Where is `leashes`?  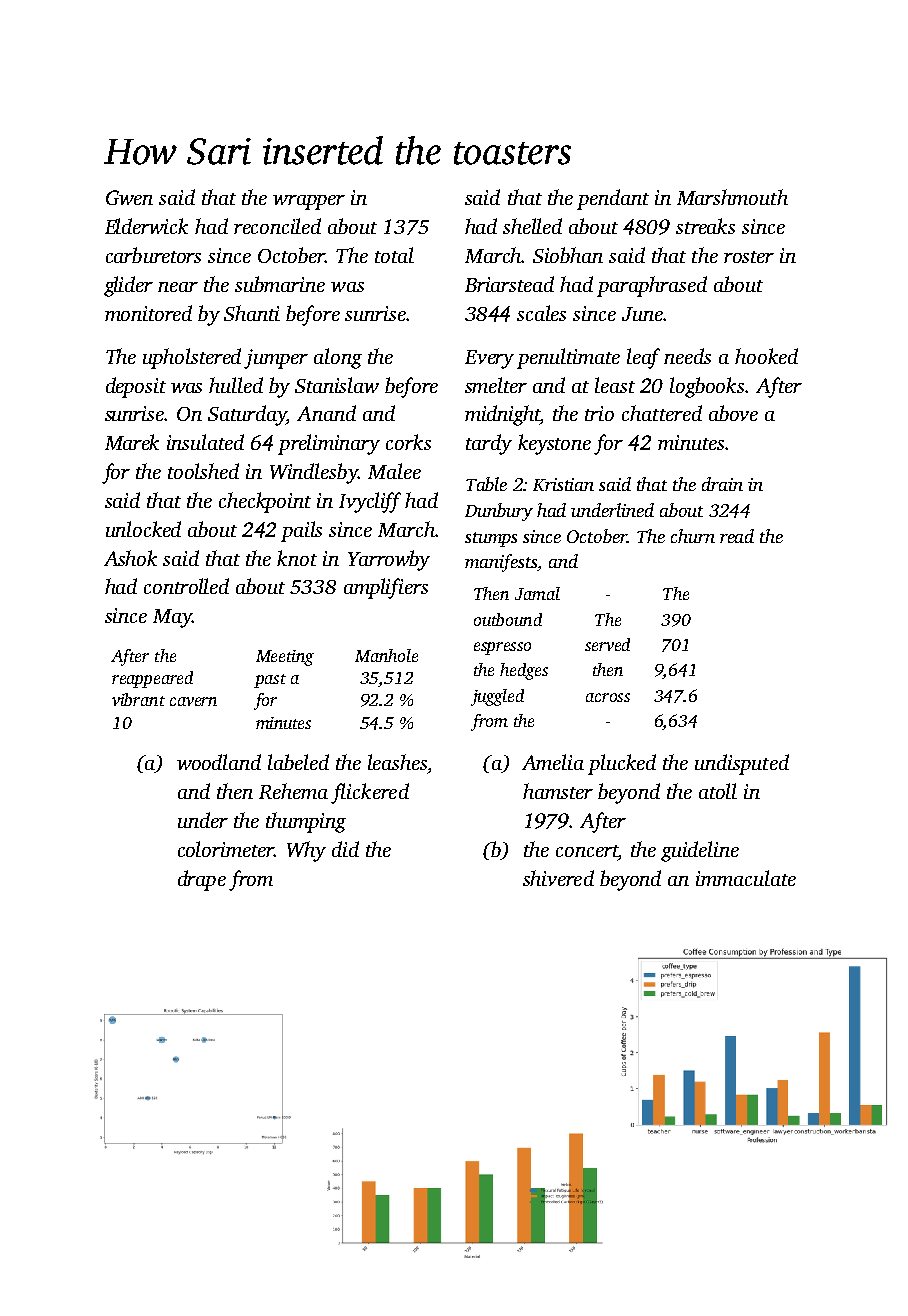
leashes is located at coordinates (397, 762).
